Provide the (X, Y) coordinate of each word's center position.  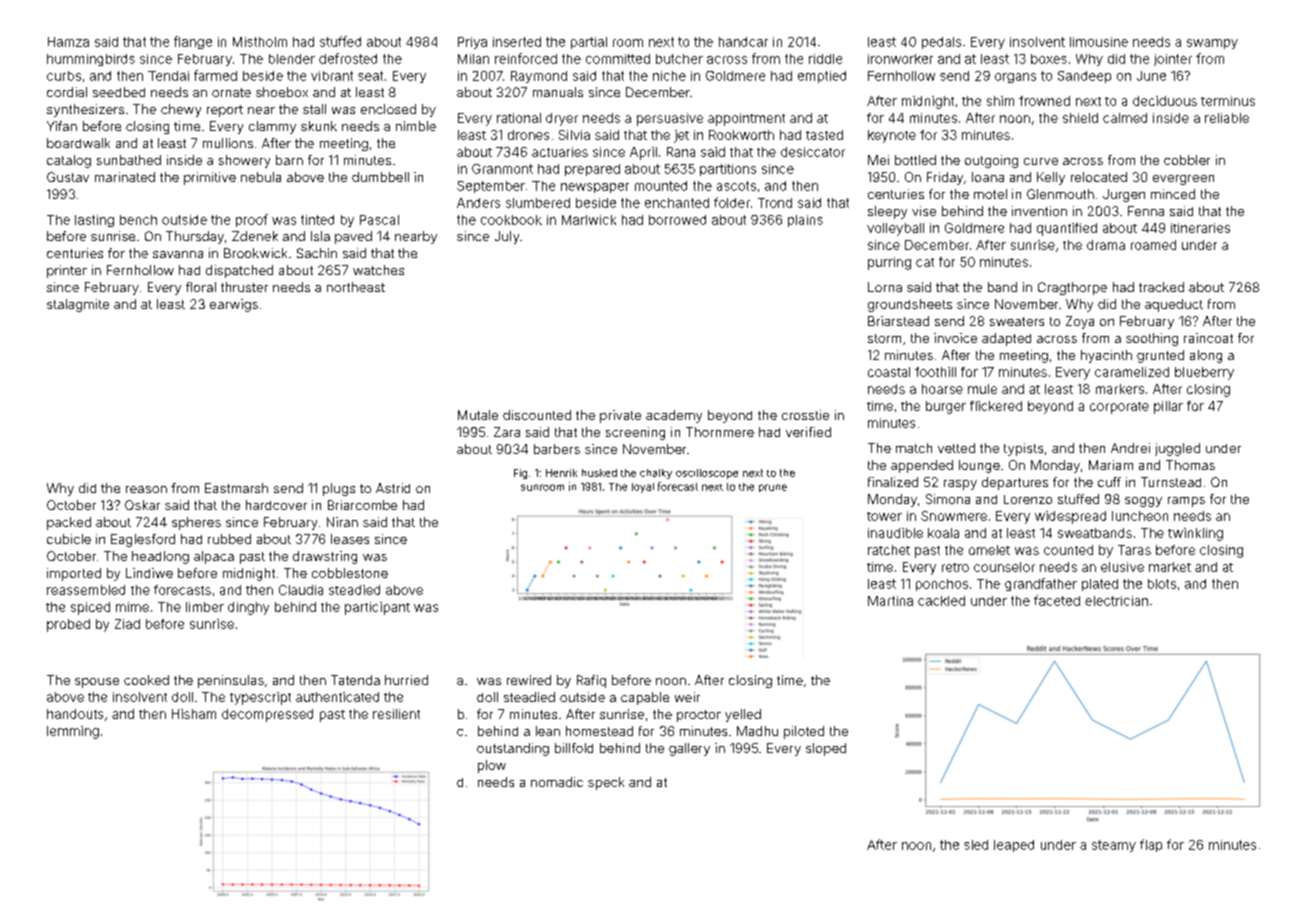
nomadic (557, 782)
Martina (890, 601)
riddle (825, 59)
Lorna (885, 287)
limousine (1099, 42)
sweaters (1017, 321)
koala (943, 533)
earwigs (234, 305)
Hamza (68, 42)
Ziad (127, 624)
